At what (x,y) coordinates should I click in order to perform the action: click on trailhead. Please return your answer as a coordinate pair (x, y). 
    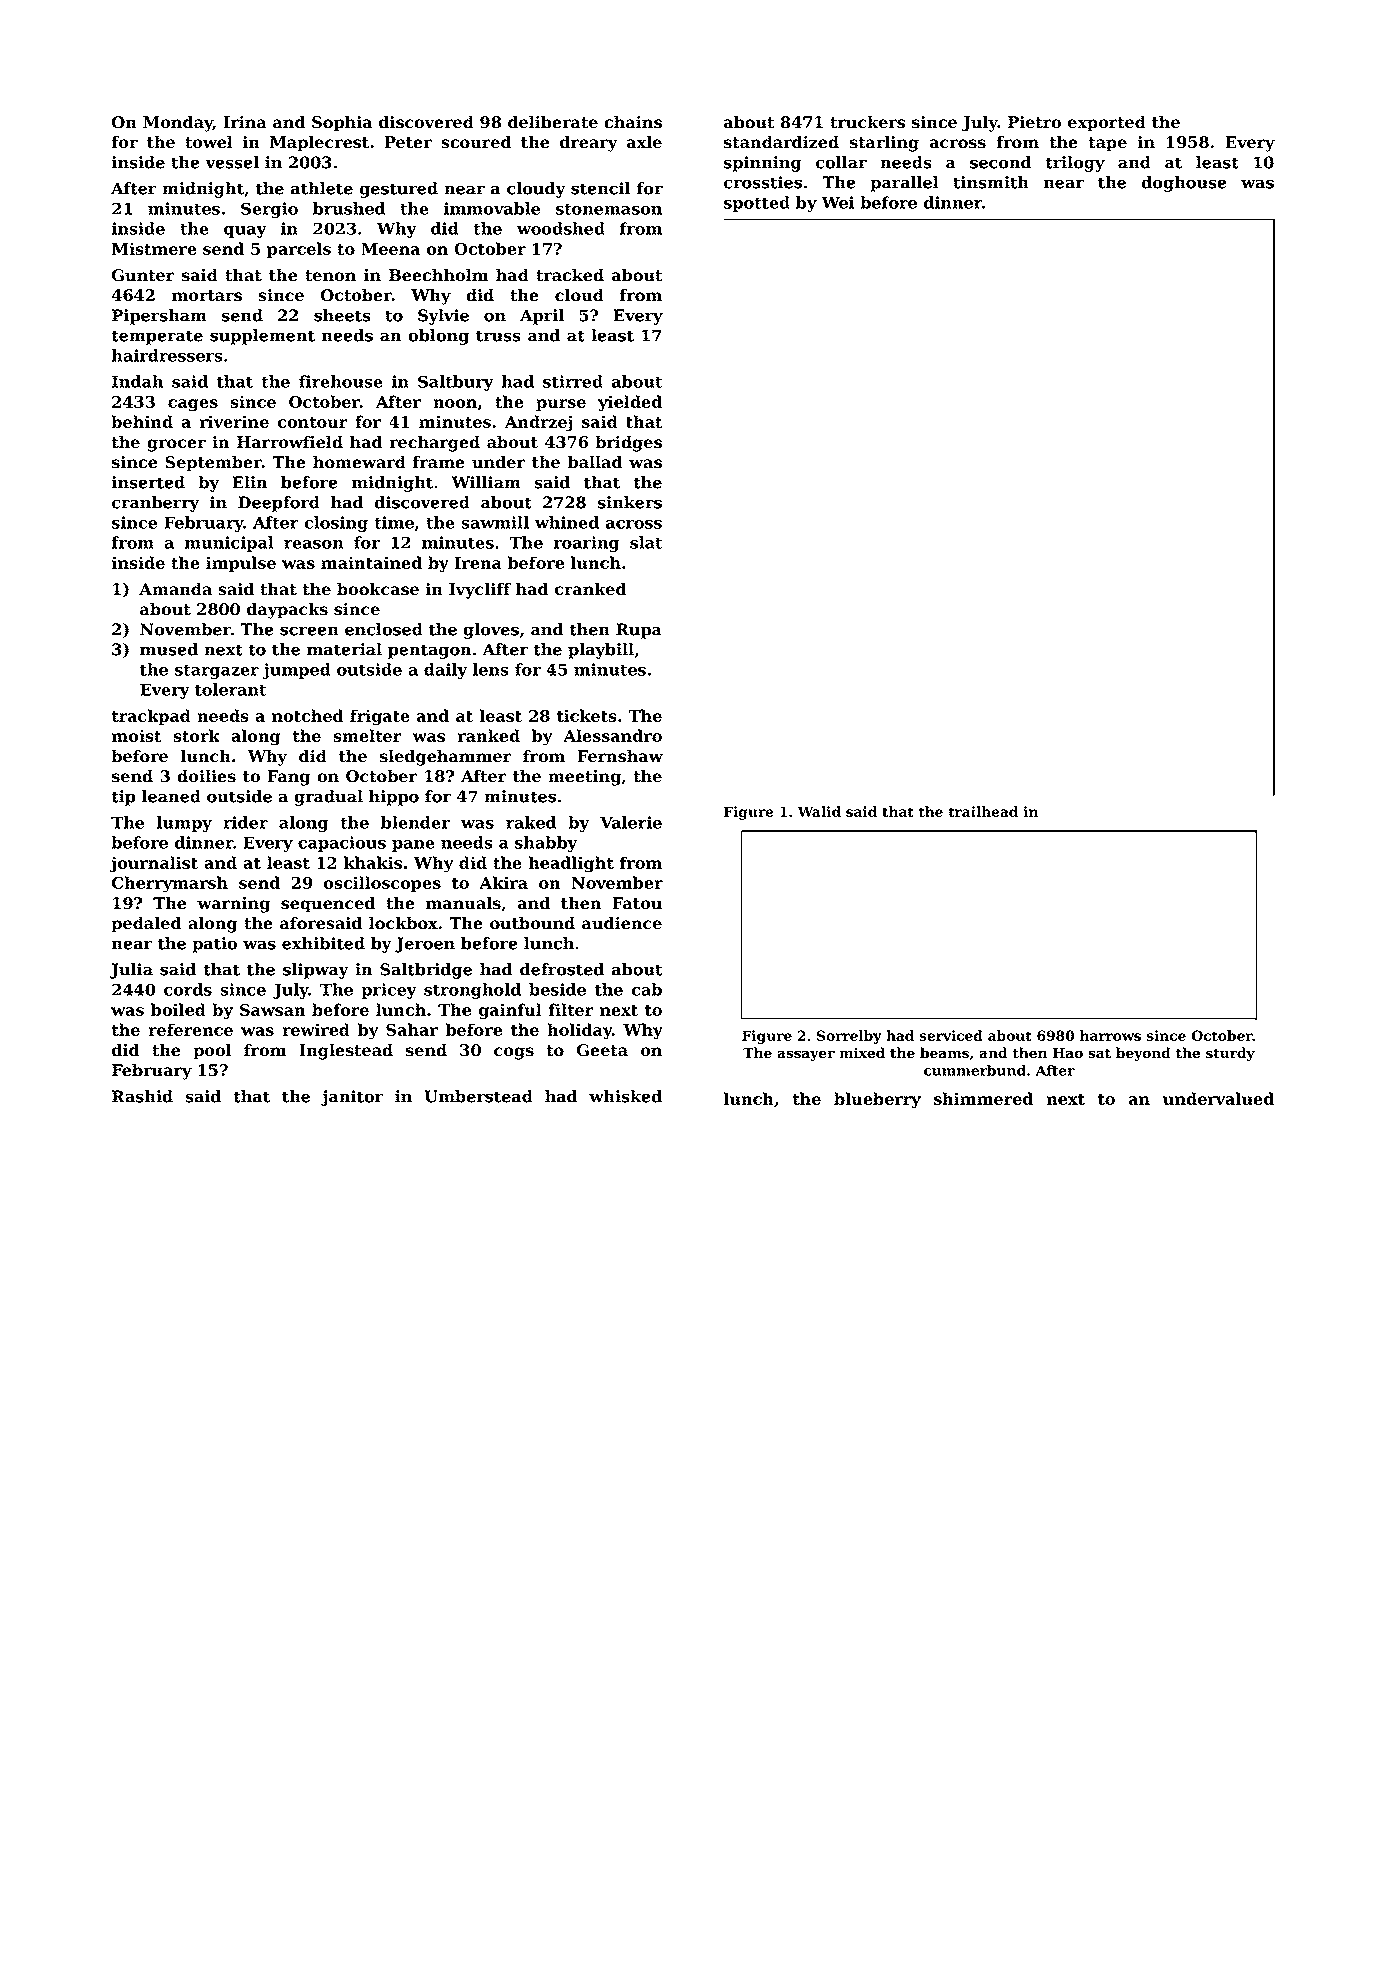
    Looking at the image, I should click on (983, 811).
